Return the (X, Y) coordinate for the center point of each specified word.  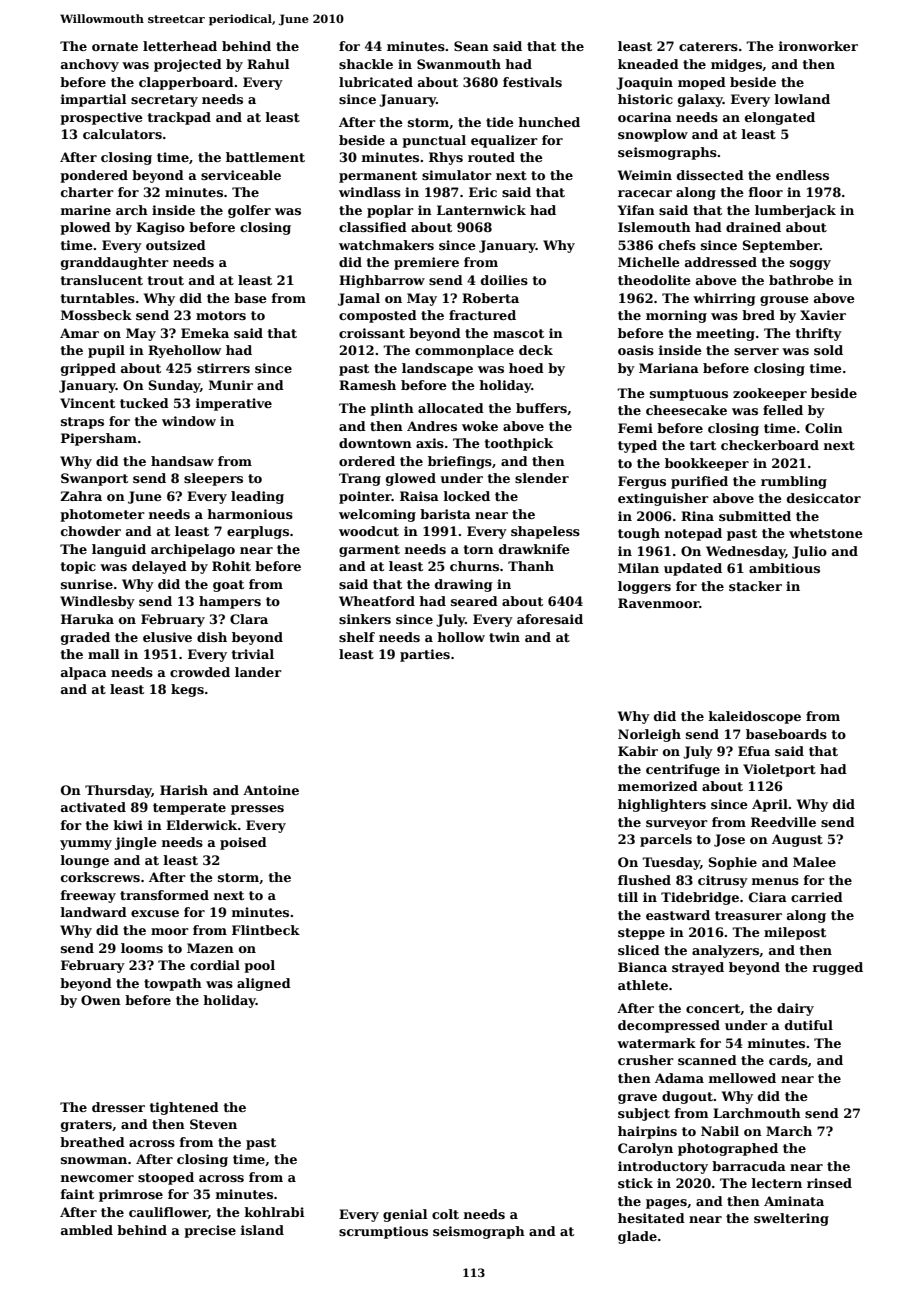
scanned (707, 1060)
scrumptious (383, 1232)
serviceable (241, 175)
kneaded (648, 64)
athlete (643, 985)
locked (467, 496)
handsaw (182, 461)
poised (243, 843)
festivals (532, 82)
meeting (725, 334)
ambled (87, 1230)
